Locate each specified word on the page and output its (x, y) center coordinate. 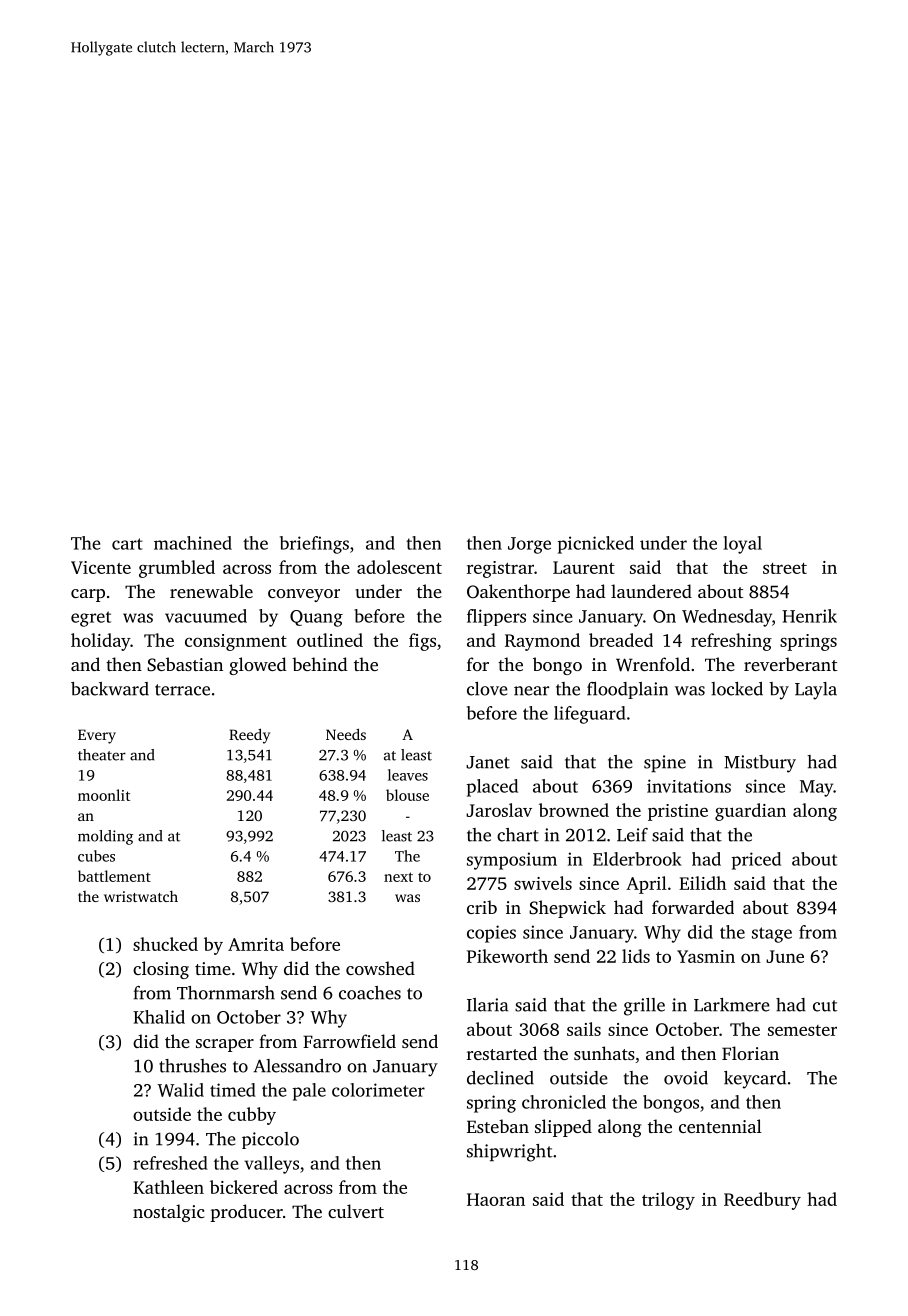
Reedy (249, 736)
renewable (211, 591)
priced (756, 861)
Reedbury (762, 1201)
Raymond (542, 642)
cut (825, 1006)
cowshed (380, 968)
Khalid (159, 1017)
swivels (543, 883)
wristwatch (141, 896)
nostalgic (169, 1213)
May (816, 788)
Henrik (809, 616)
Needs (346, 734)
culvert (356, 1211)
